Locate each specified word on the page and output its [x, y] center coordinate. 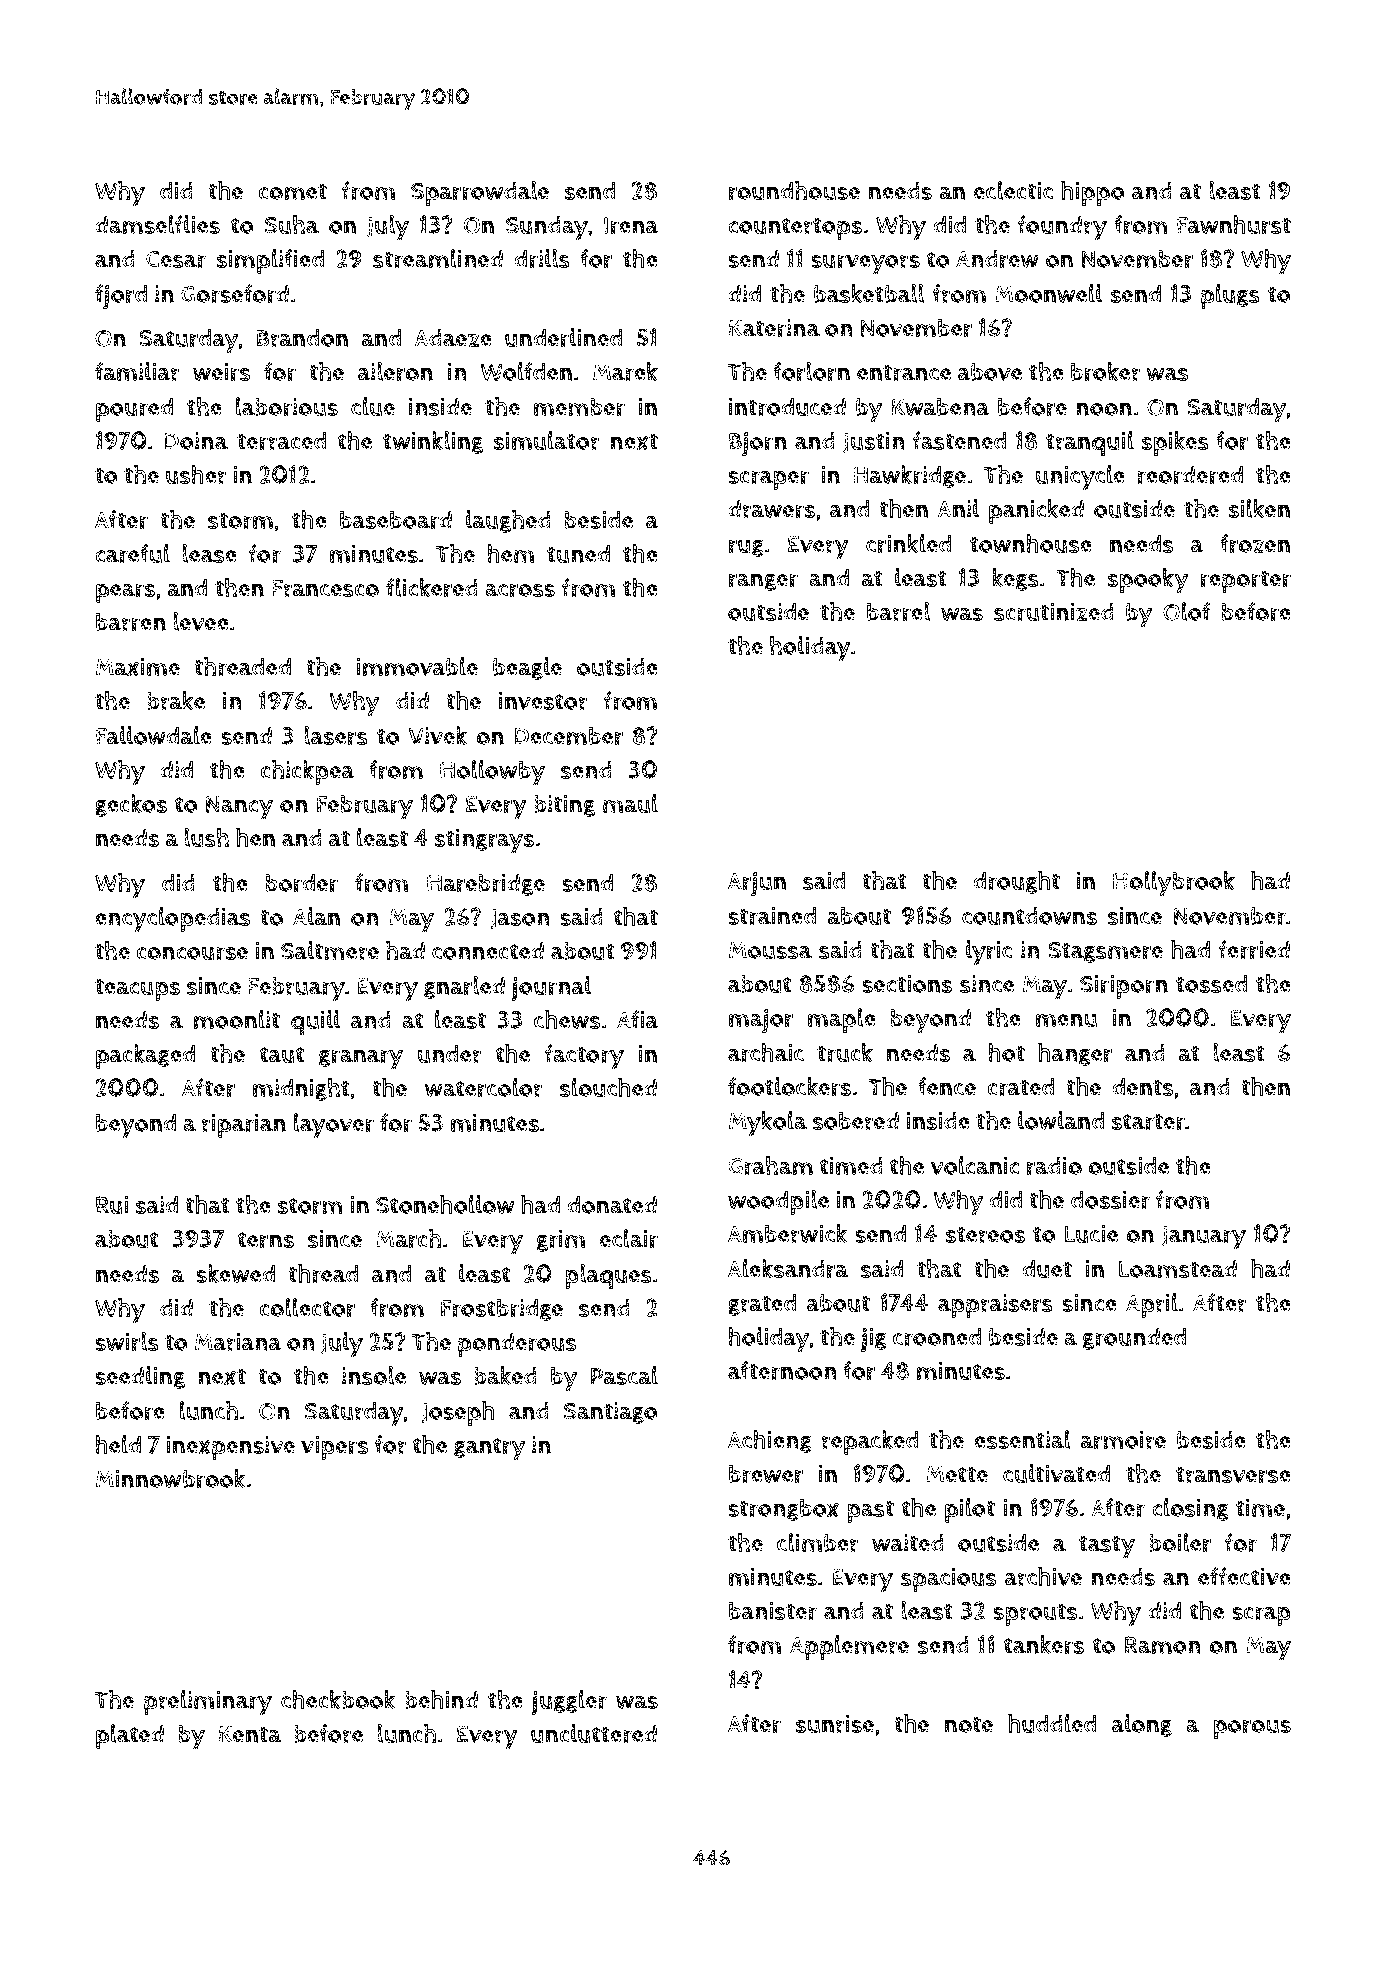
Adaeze [453, 338]
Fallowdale [154, 735]
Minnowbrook [170, 1478]
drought [1016, 882]
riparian [244, 1126]
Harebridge [486, 885]
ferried [1254, 949]
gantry [489, 1449]
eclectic [1013, 190]
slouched [608, 1087]
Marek [625, 371]
